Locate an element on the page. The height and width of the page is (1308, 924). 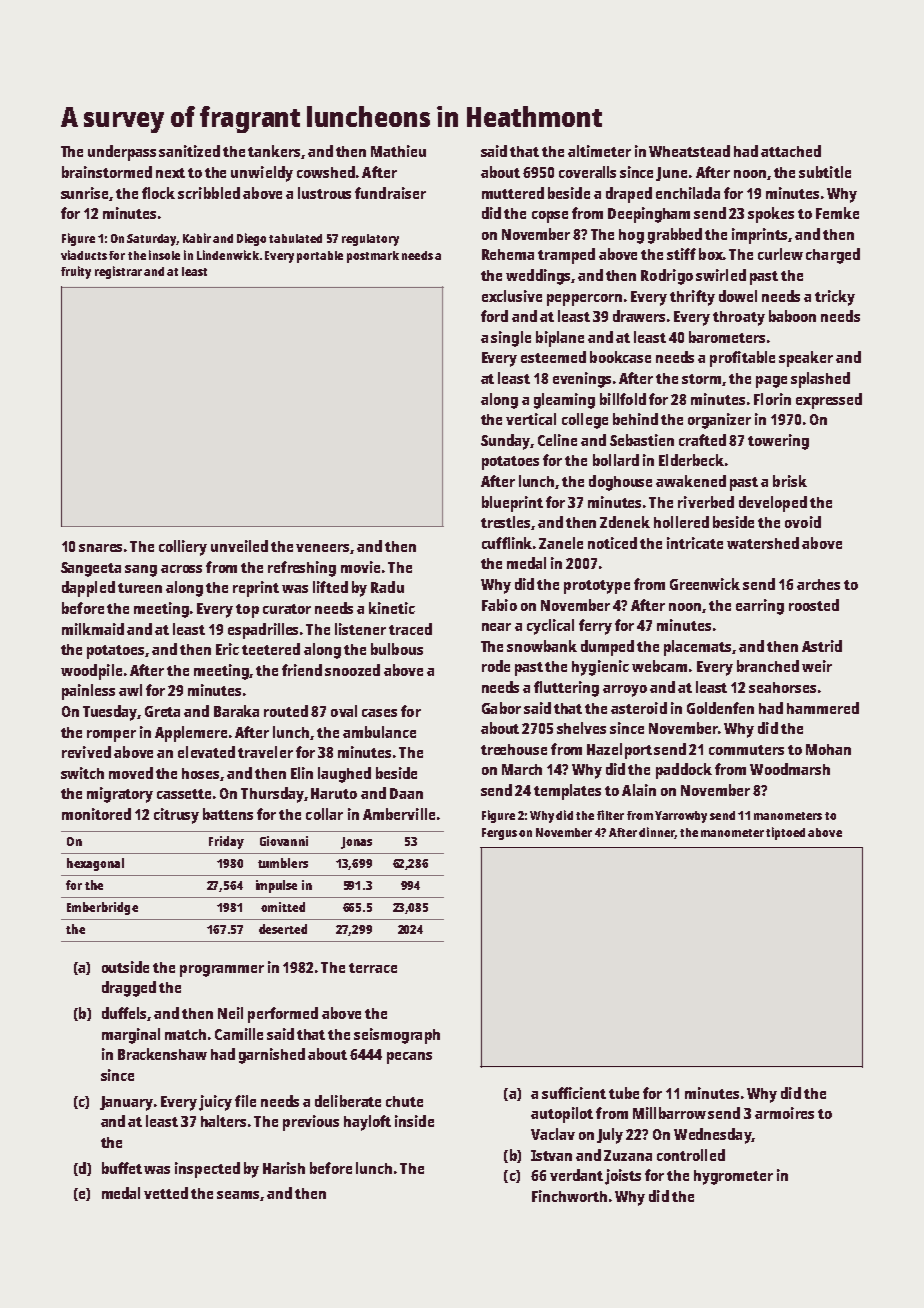
Fergus is located at coordinates (499, 834).
